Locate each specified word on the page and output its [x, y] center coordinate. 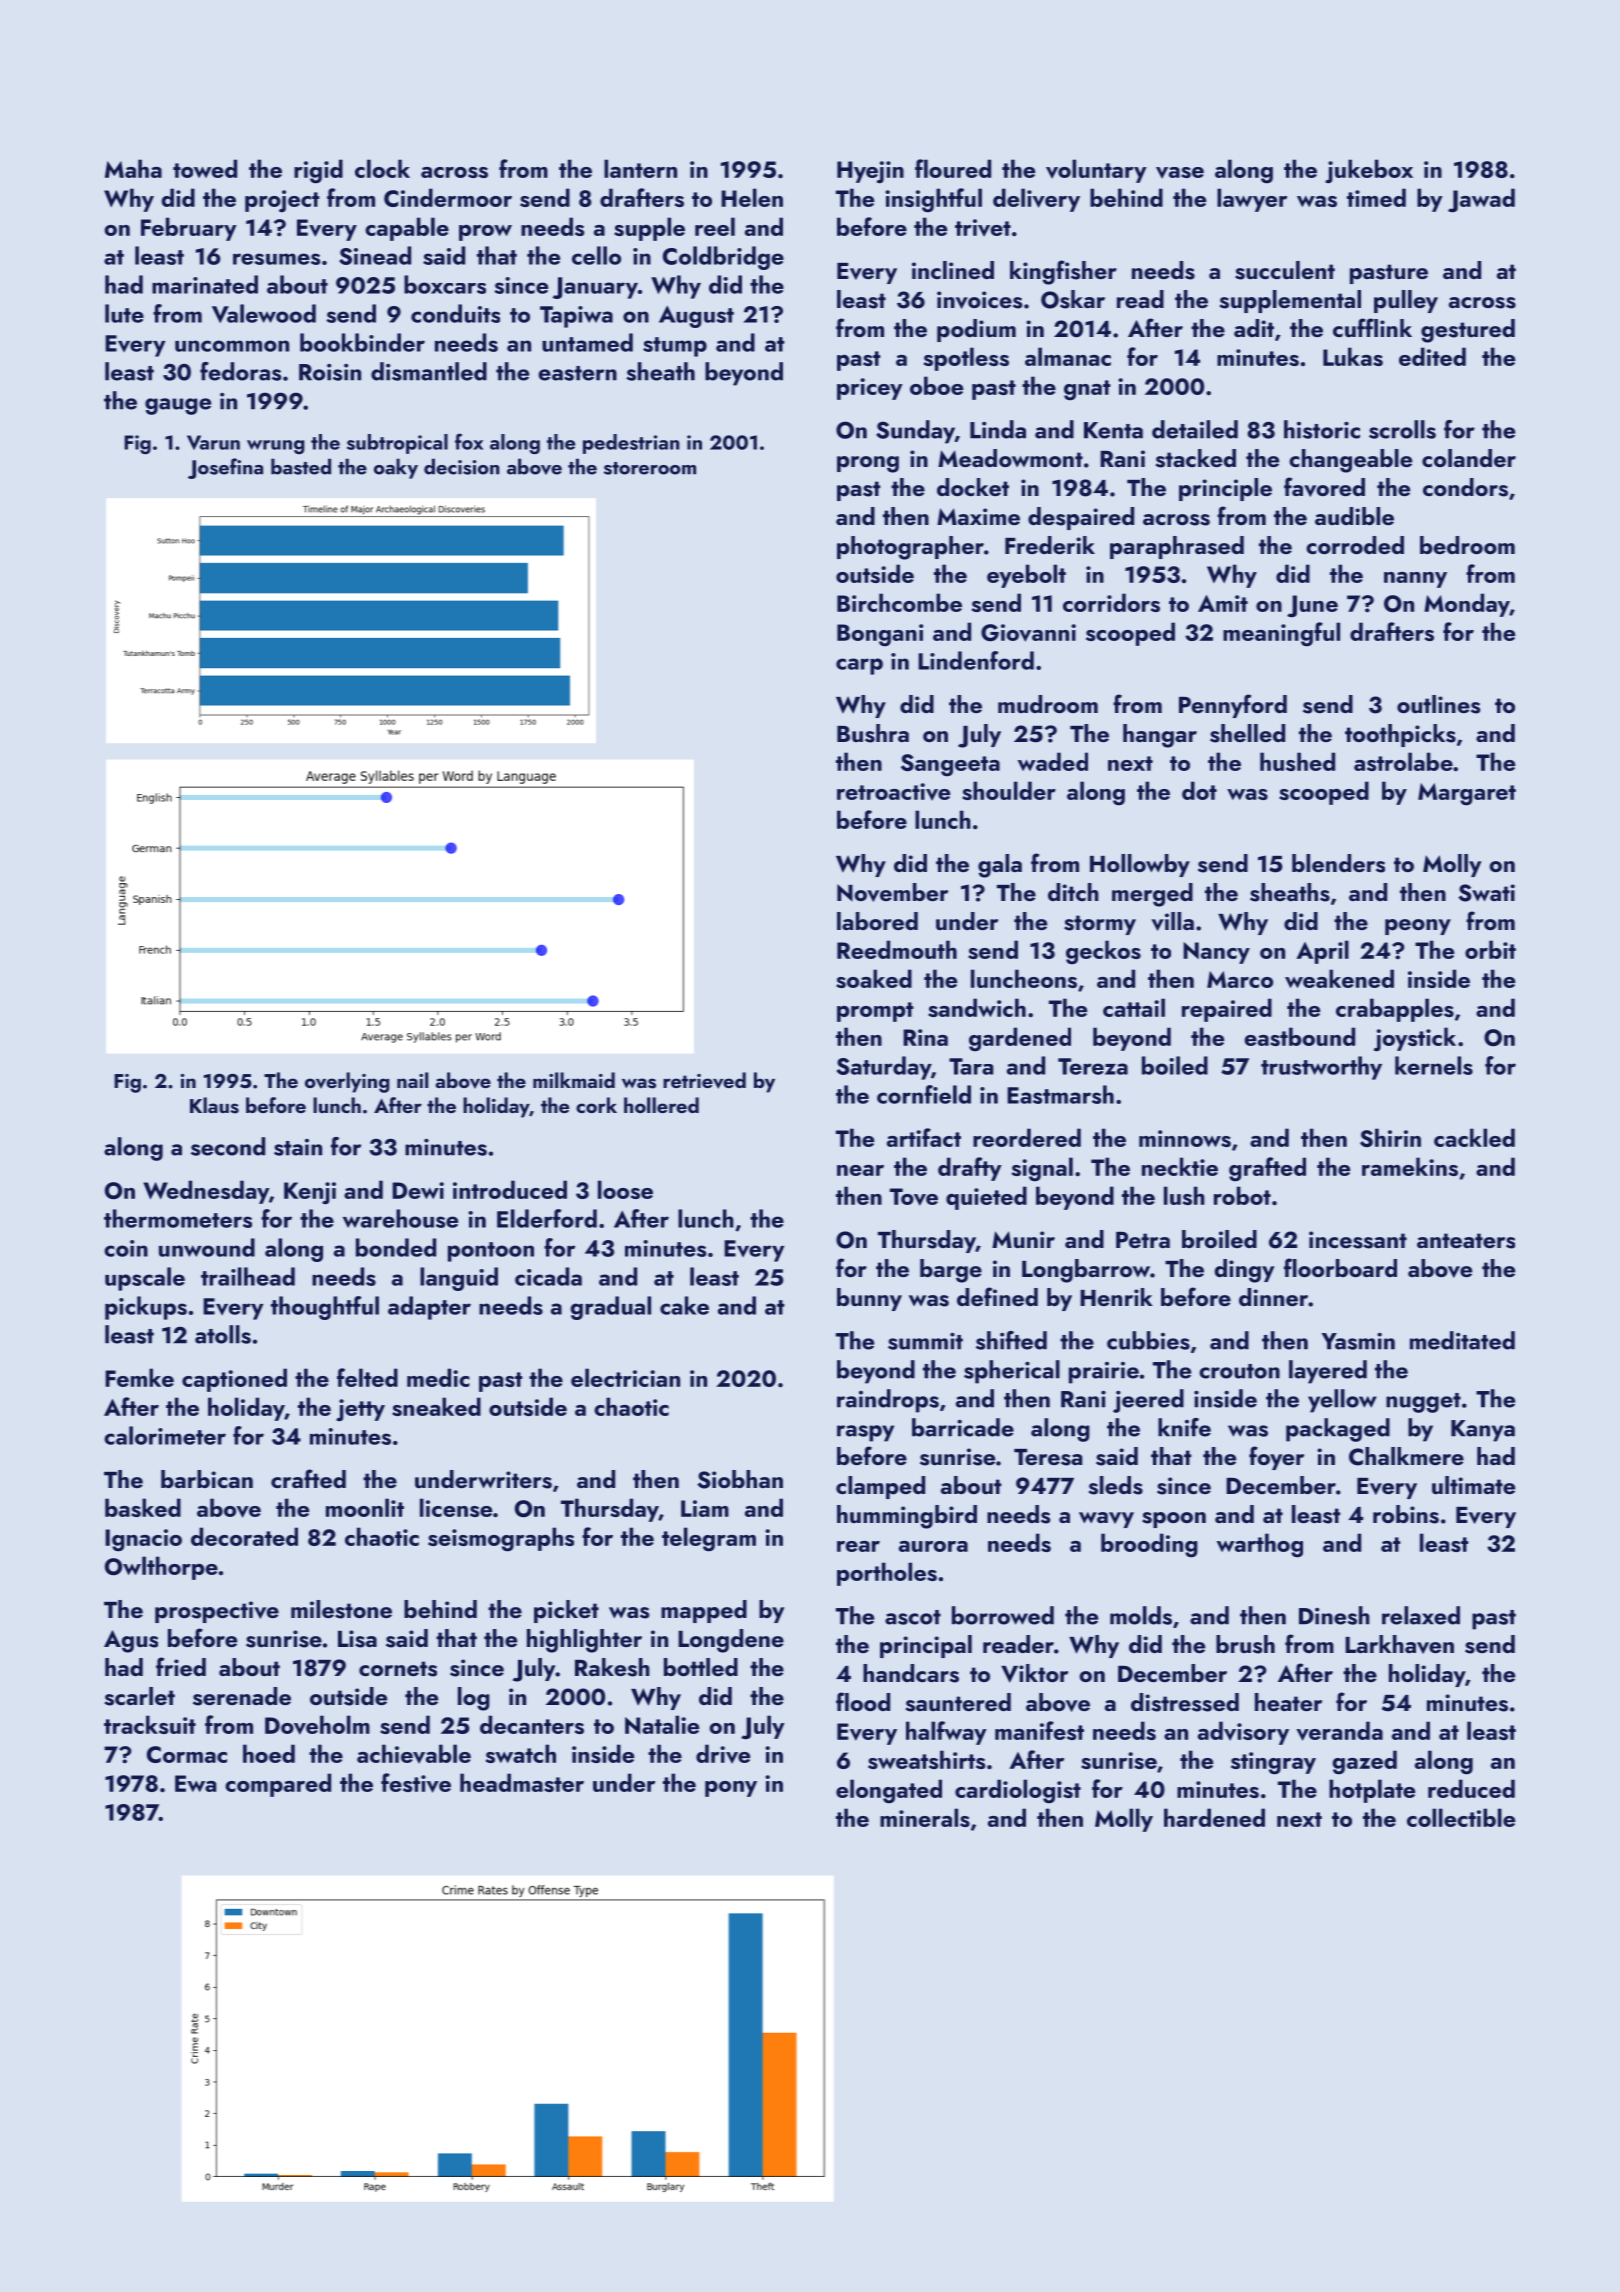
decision [462, 466]
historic [1322, 429]
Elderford [547, 1218]
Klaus [214, 1105]
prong [868, 464]
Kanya [1483, 1431]
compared [278, 1785]
